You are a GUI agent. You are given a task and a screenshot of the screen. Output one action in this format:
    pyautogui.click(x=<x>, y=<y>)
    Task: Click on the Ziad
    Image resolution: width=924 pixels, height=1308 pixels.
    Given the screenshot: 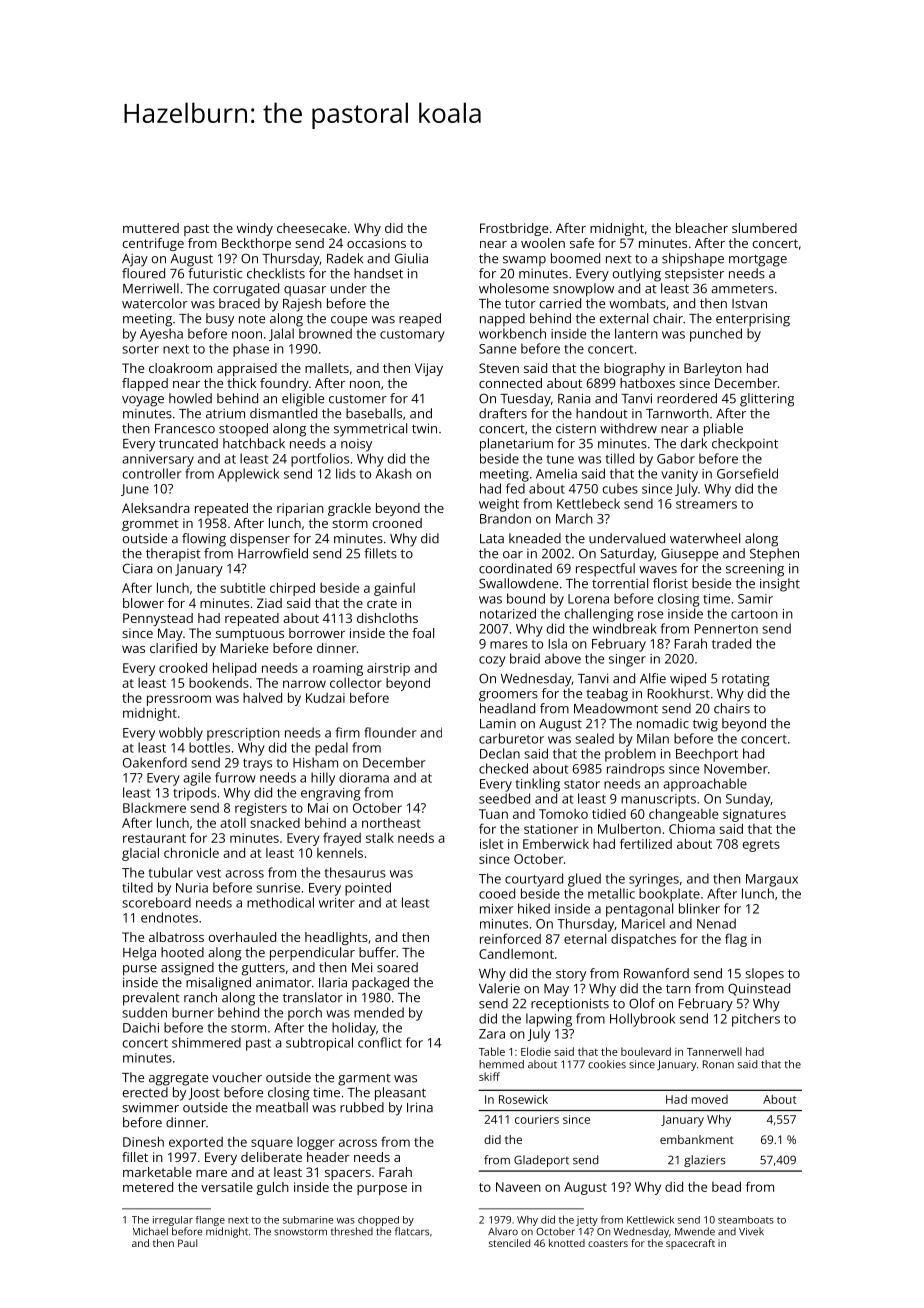 What is the action you would take?
    pyautogui.click(x=269, y=603)
